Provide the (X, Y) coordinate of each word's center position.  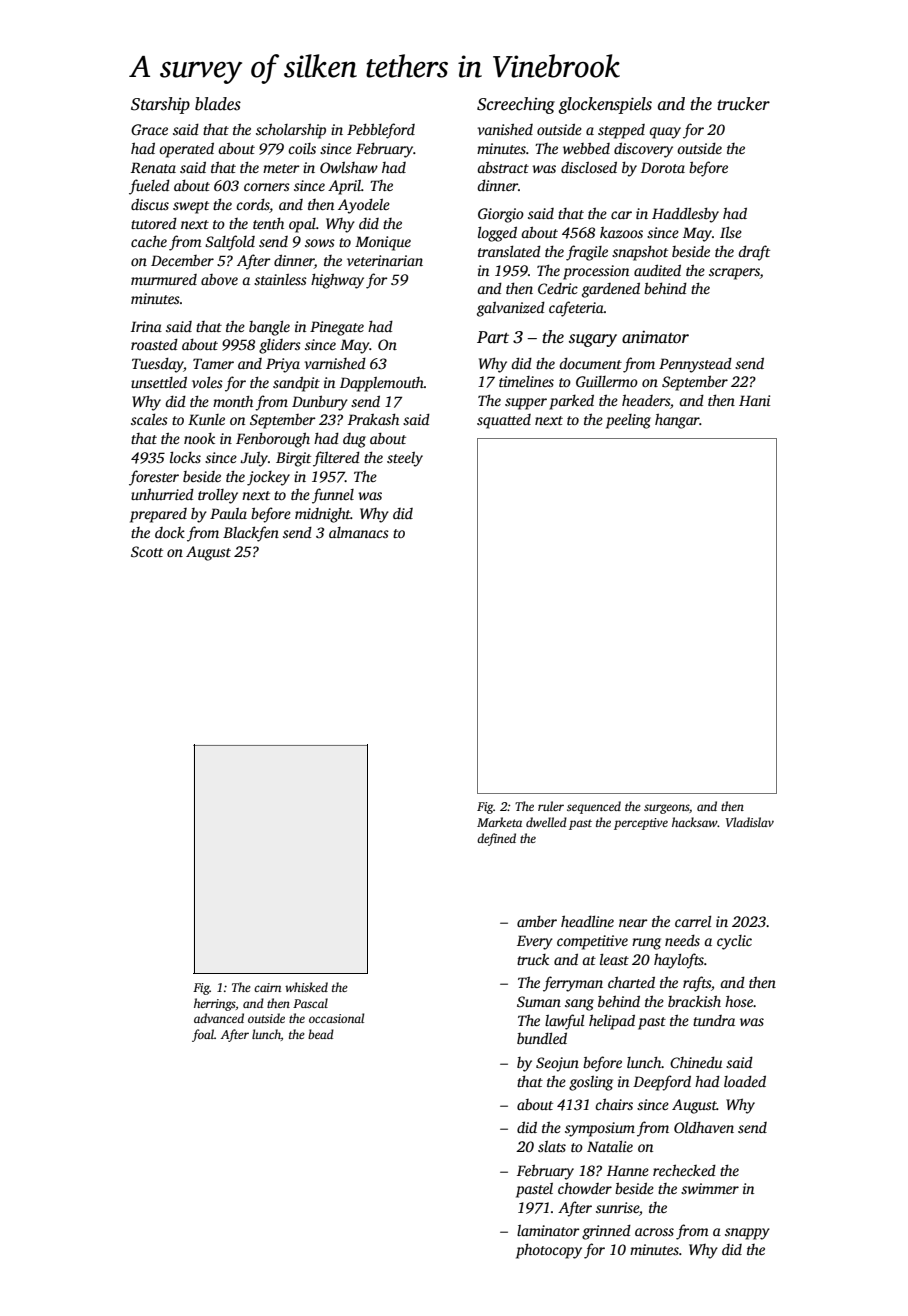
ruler (551, 806)
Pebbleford (381, 131)
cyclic (734, 942)
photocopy (549, 1251)
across (654, 1232)
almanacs (359, 532)
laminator (548, 1230)
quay (665, 133)
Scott (147, 551)
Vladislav (750, 822)
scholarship (291, 131)
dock (170, 532)
